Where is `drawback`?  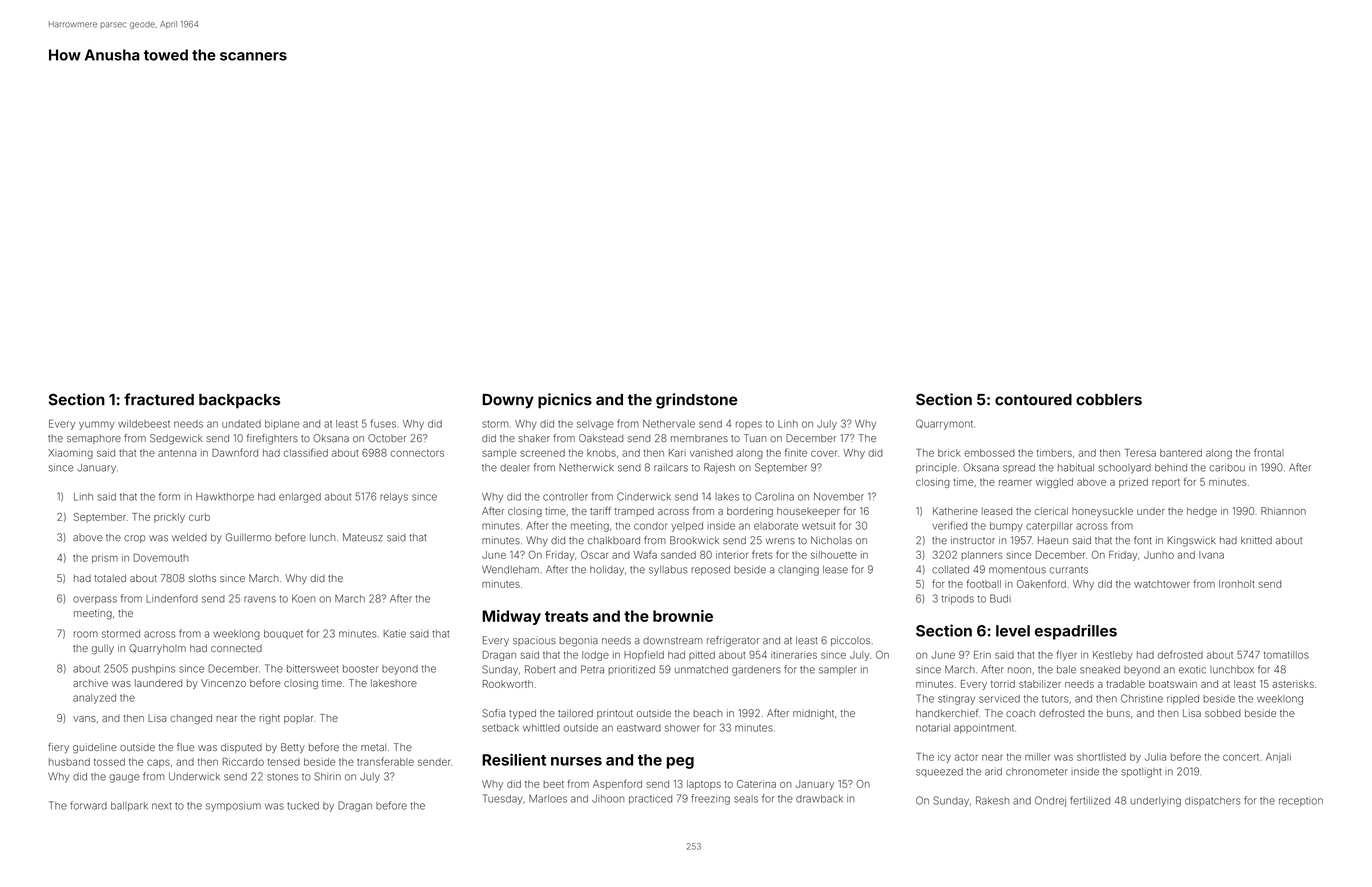
drawback is located at coordinates (819, 799).
